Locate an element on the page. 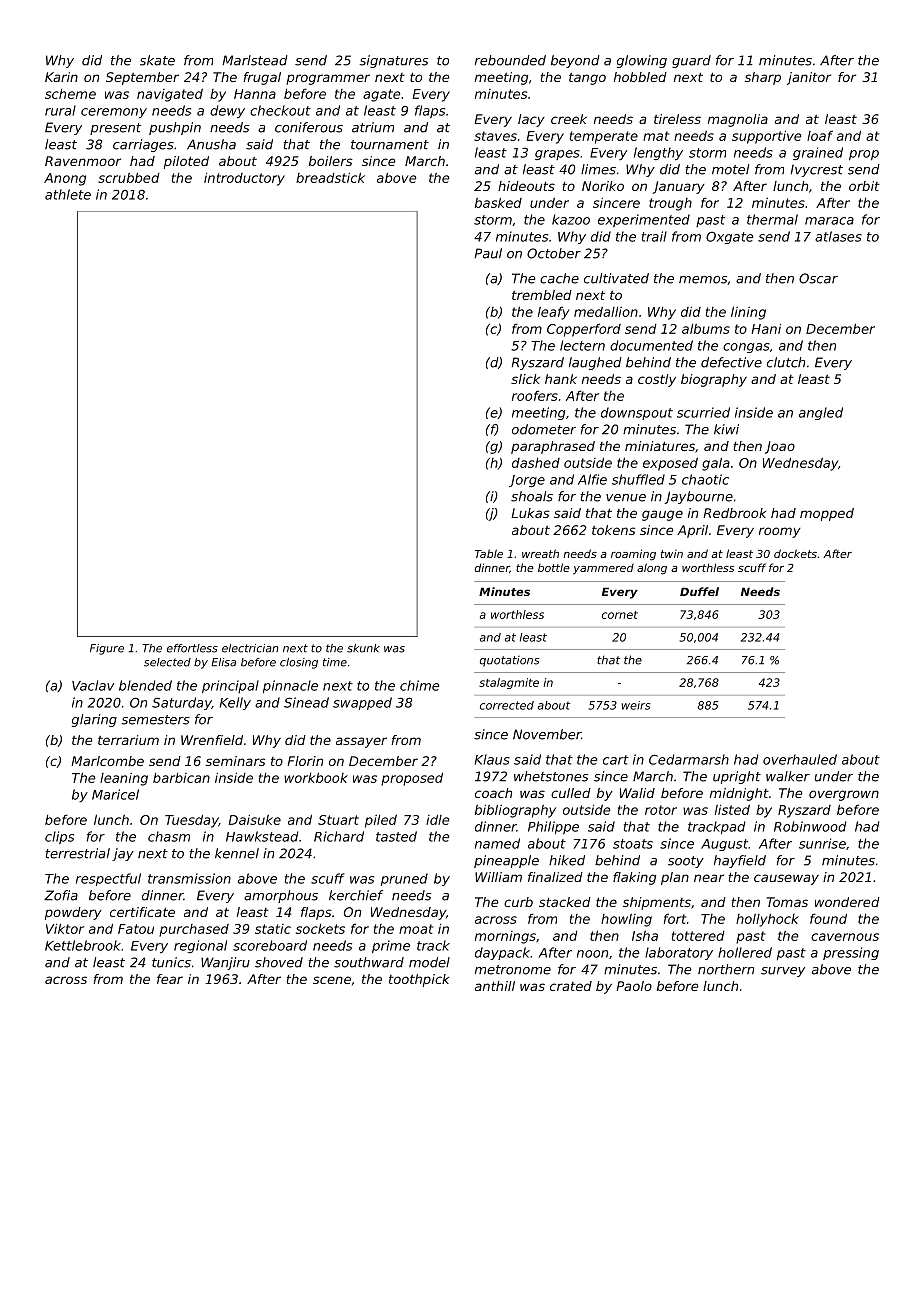 This page has width=924, height=1308. Duffel is located at coordinates (699, 591).
